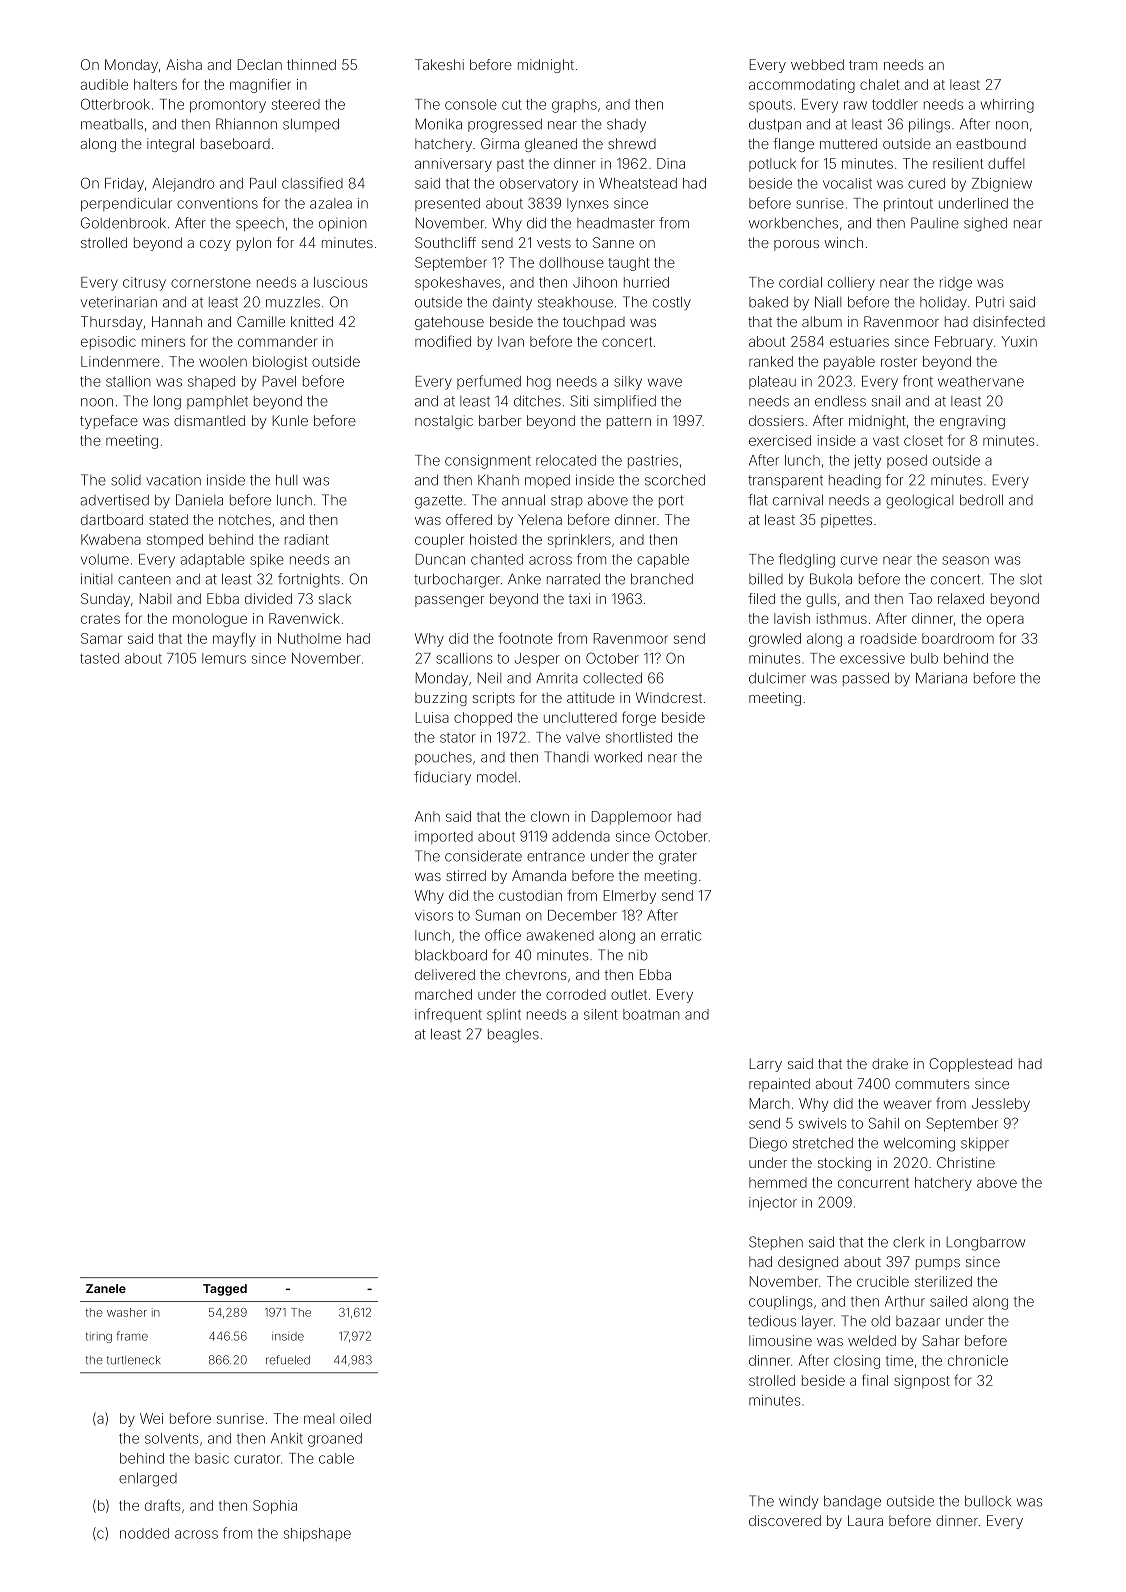  I want to click on Zanele, so click(106, 1288).
